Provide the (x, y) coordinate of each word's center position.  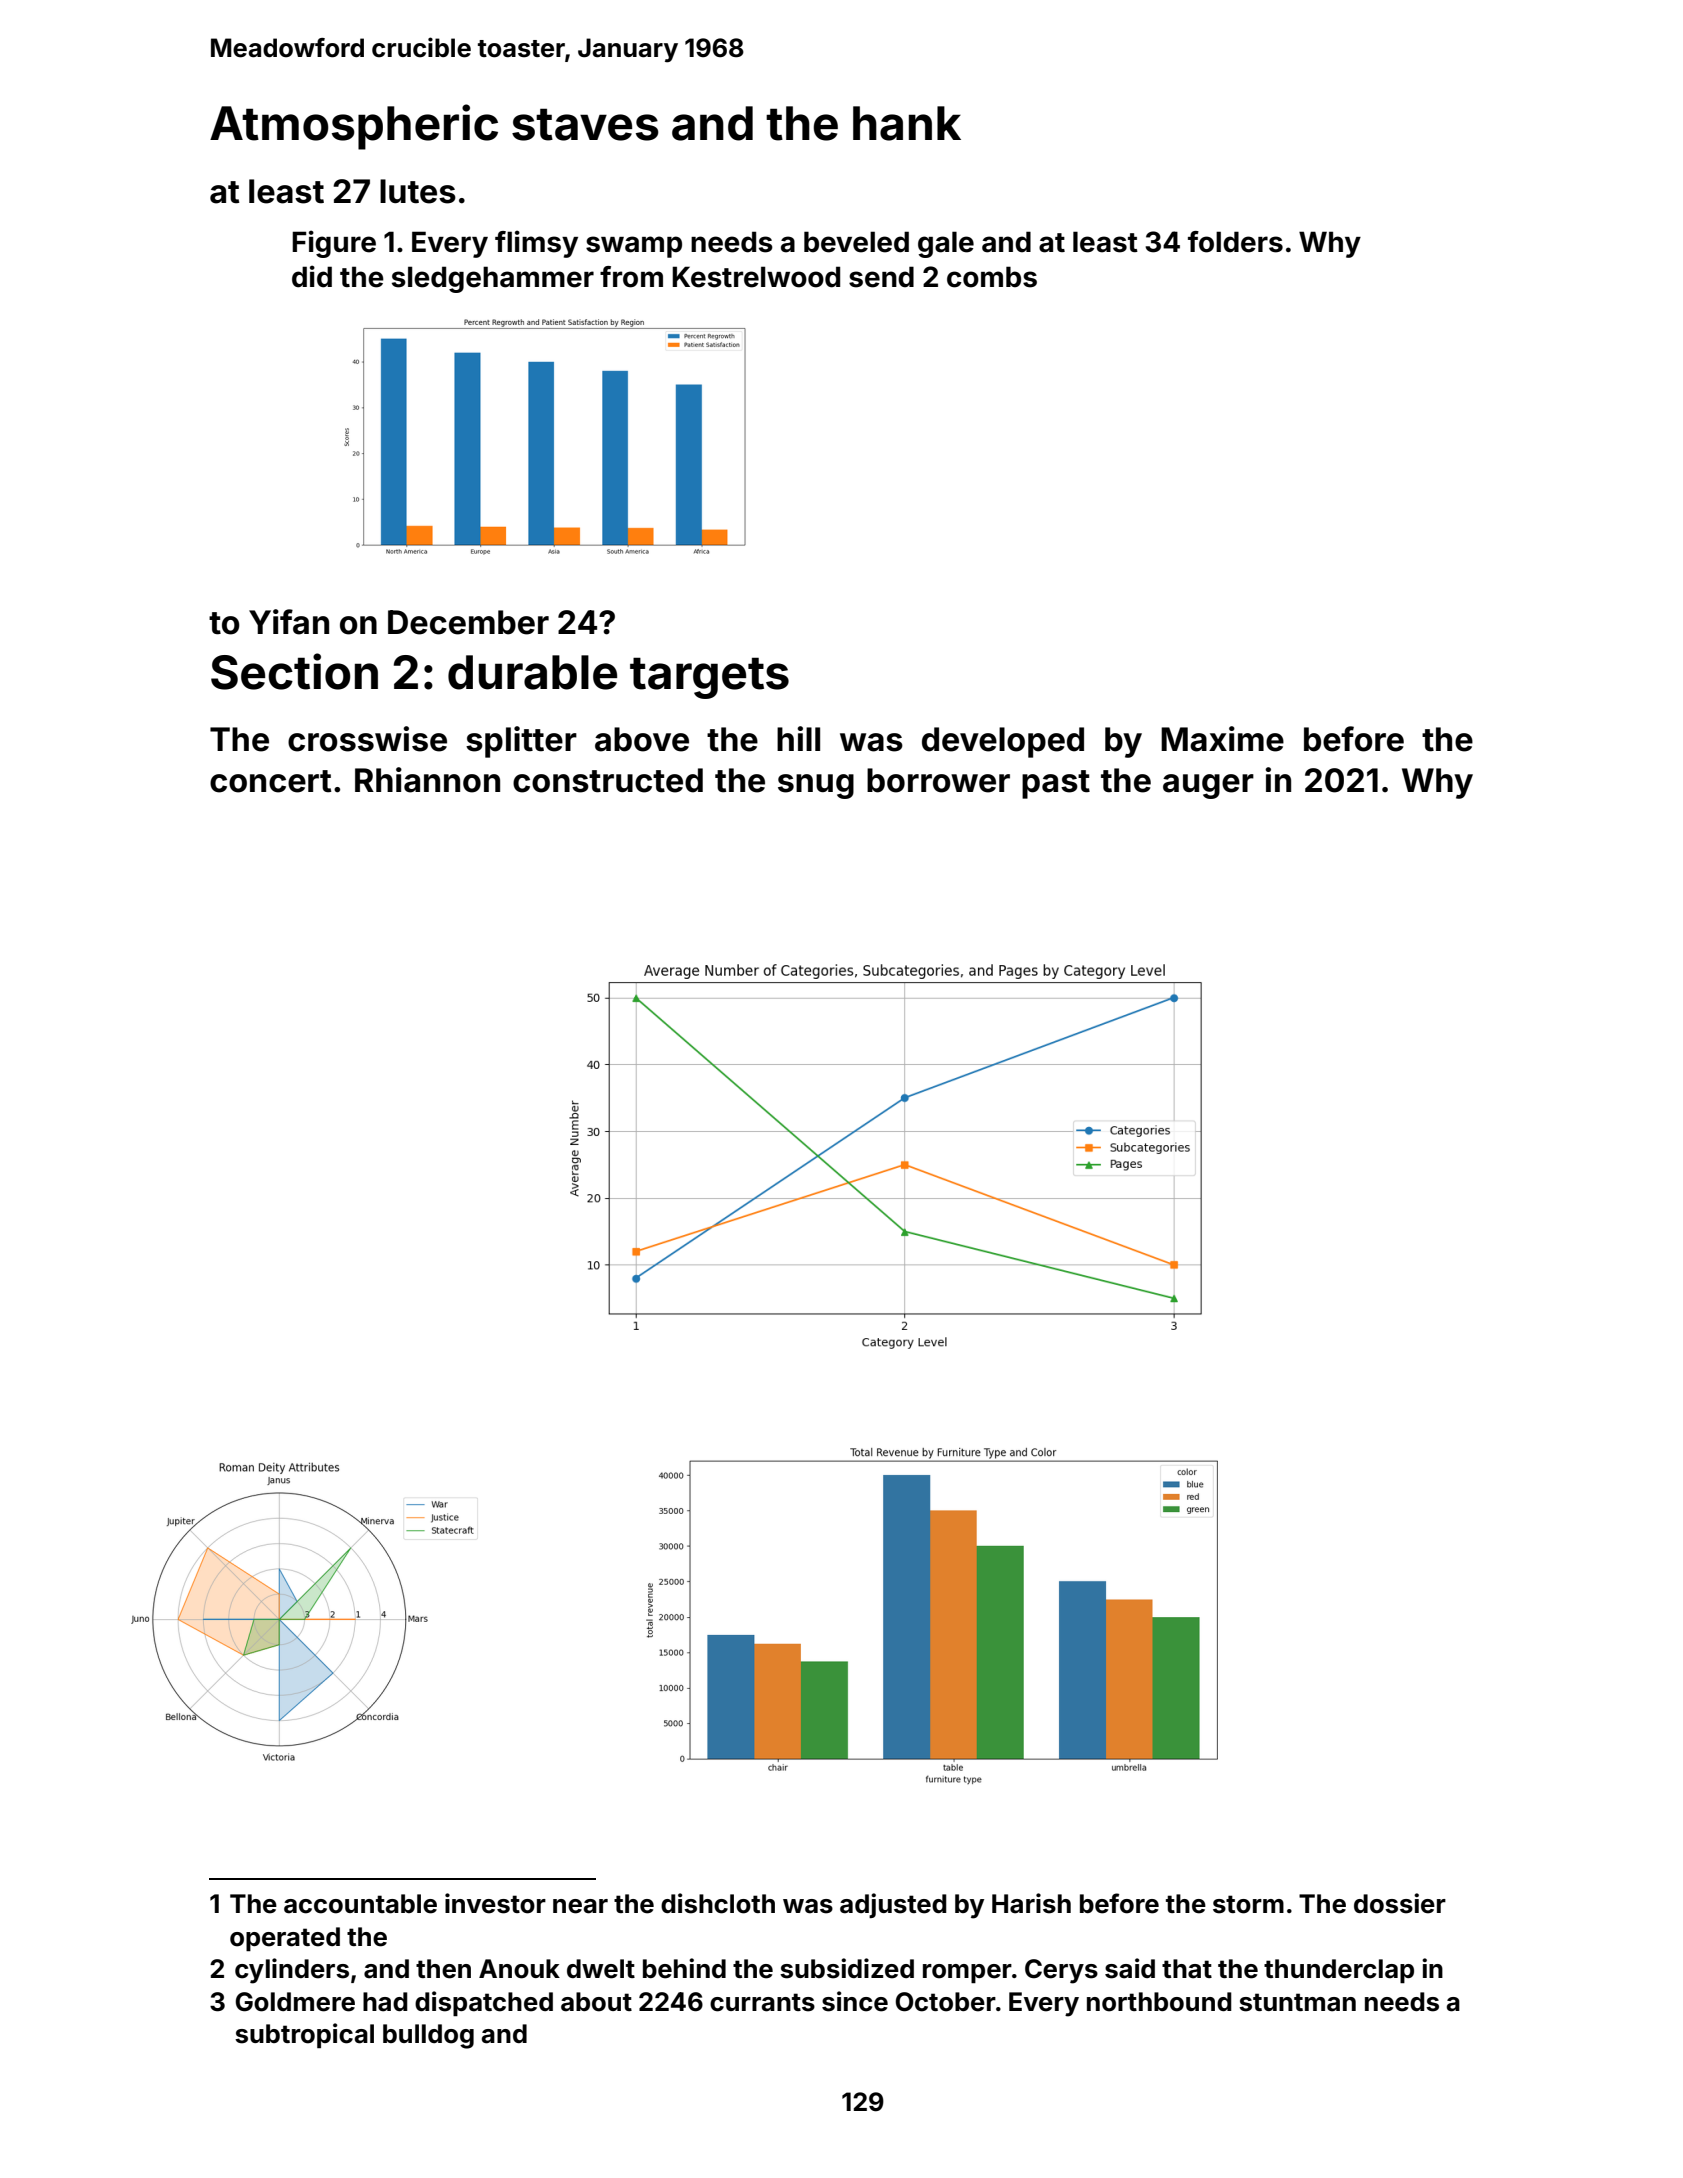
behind (684, 1968)
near (580, 1906)
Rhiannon (427, 780)
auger (1208, 786)
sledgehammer (493, 279)
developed (1003, 742)
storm (1248, 1904)
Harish (1031, 1903)
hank (907, 123)
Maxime (1222, 739)
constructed (608, 780)
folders (1235, 242)
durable (532, 672)
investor (495, 1903)
